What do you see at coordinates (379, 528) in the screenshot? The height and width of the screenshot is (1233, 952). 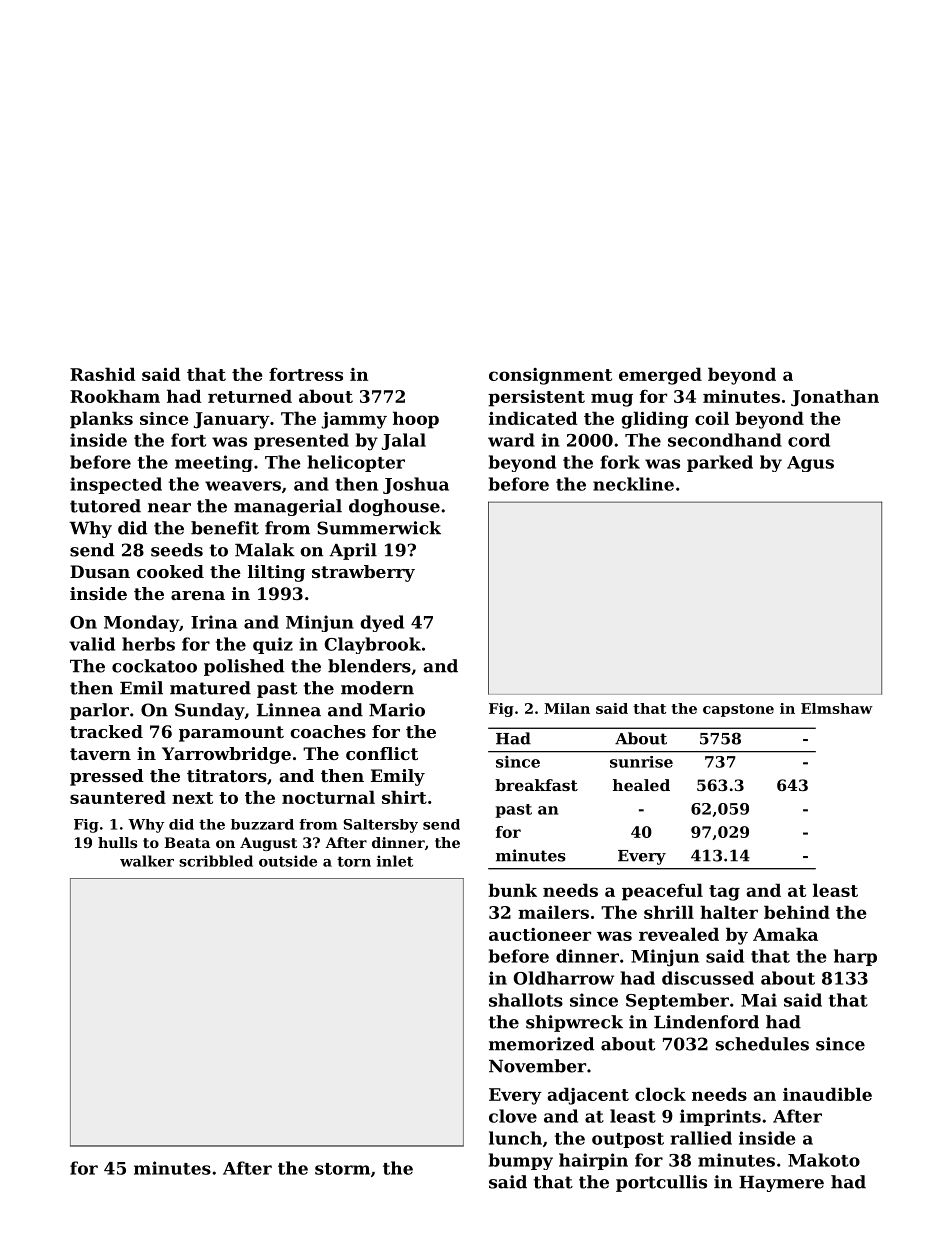 I see `Summerwick` at bounding box center [379, 528].
